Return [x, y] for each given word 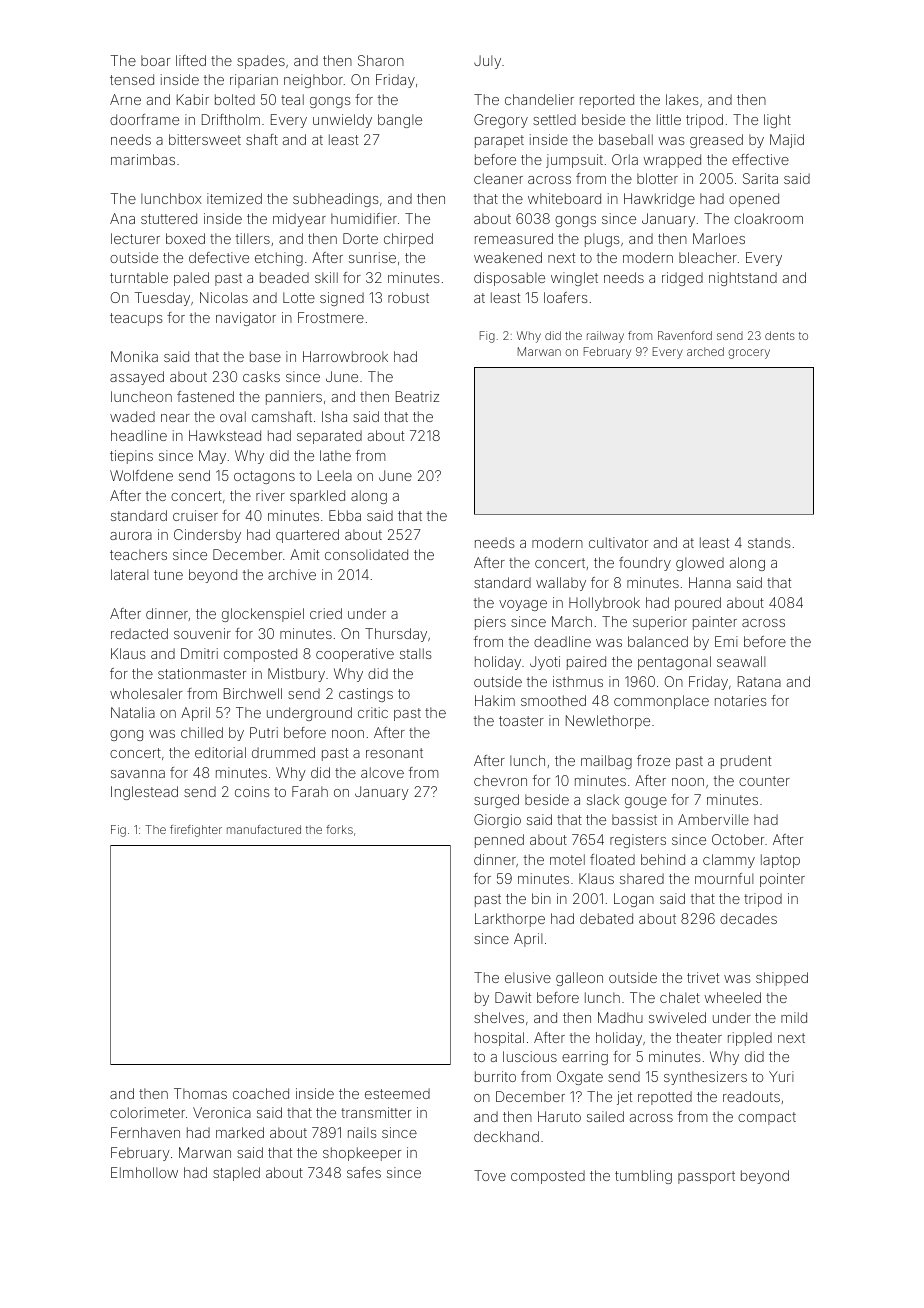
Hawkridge [659, 200]
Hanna [710, 582]
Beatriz [417, 396]
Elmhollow [144, 1172]
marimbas [143, 159]
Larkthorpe [510, 920]
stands [769, 542]
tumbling [643, 1177]
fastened [205, 396]
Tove [490, 1175]
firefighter [196, 831]
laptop [780, 861]
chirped [408, 240]
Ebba [345, 515]
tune [168, 575]
